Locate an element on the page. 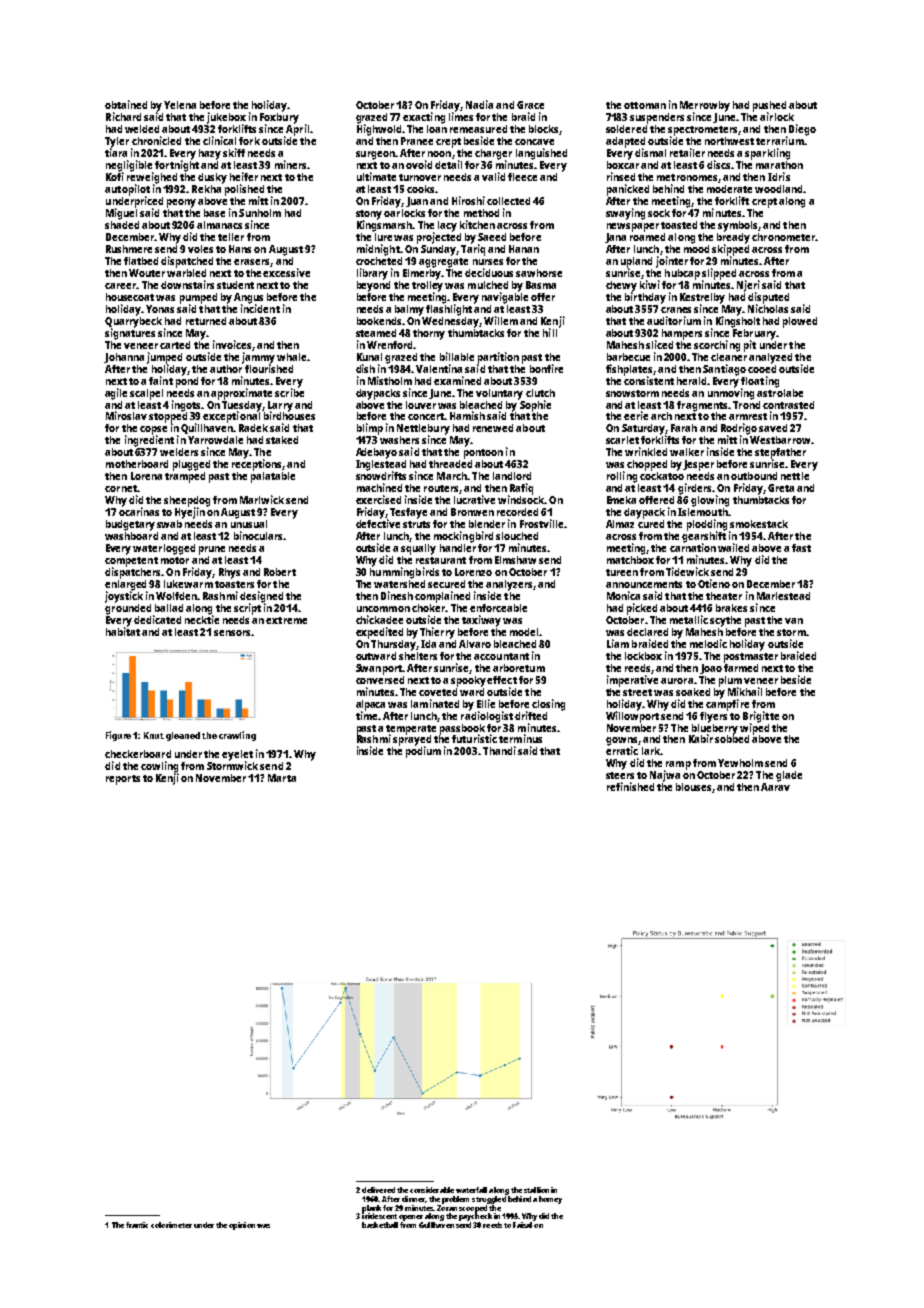 This image has width=924, height=1308. walker is located at coordinates (687, 452).
